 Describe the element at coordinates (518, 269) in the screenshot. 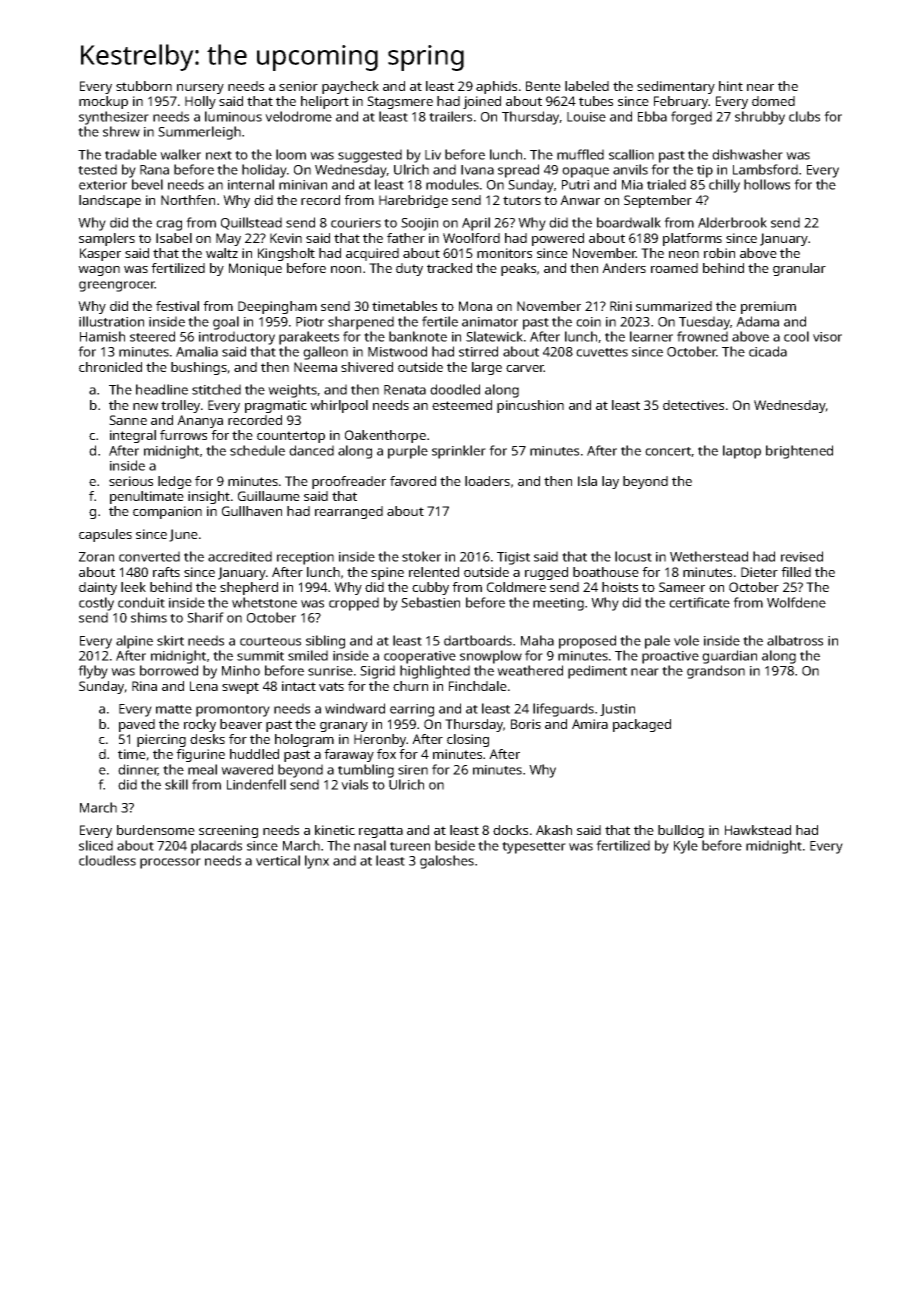

I see `peaks` at that location.
